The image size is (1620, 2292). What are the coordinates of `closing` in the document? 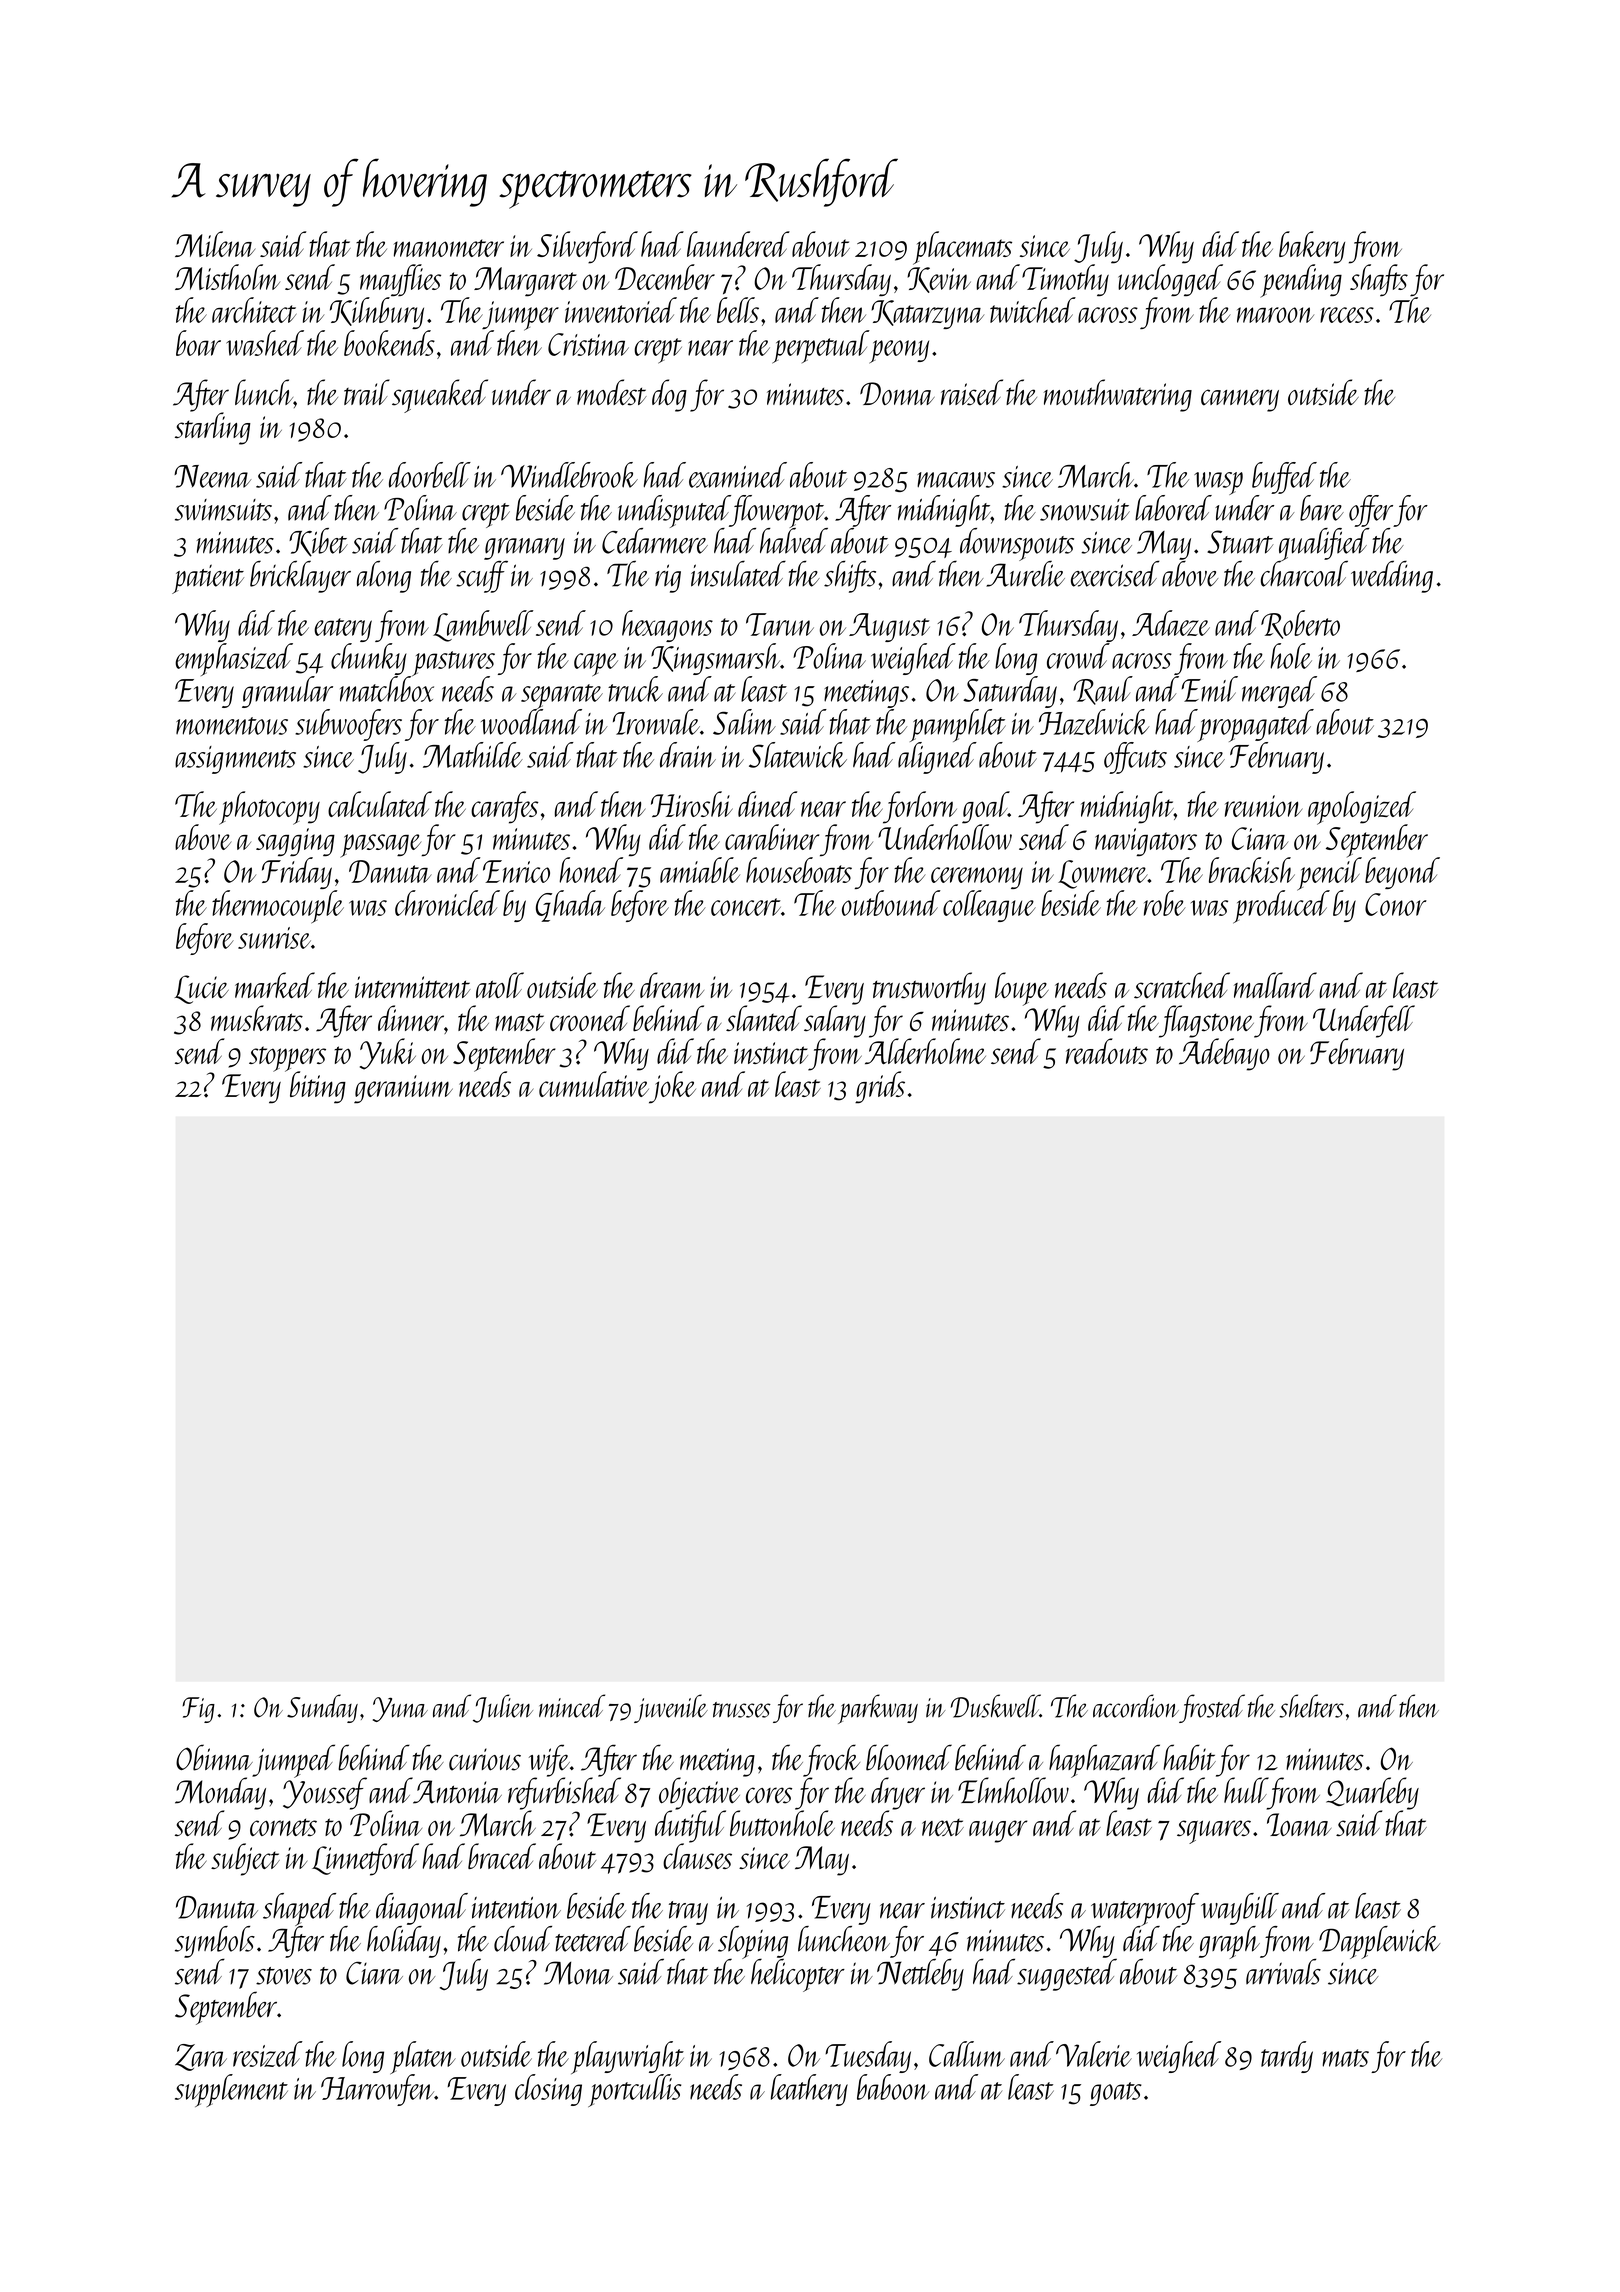 It's located at (548, 2090).
